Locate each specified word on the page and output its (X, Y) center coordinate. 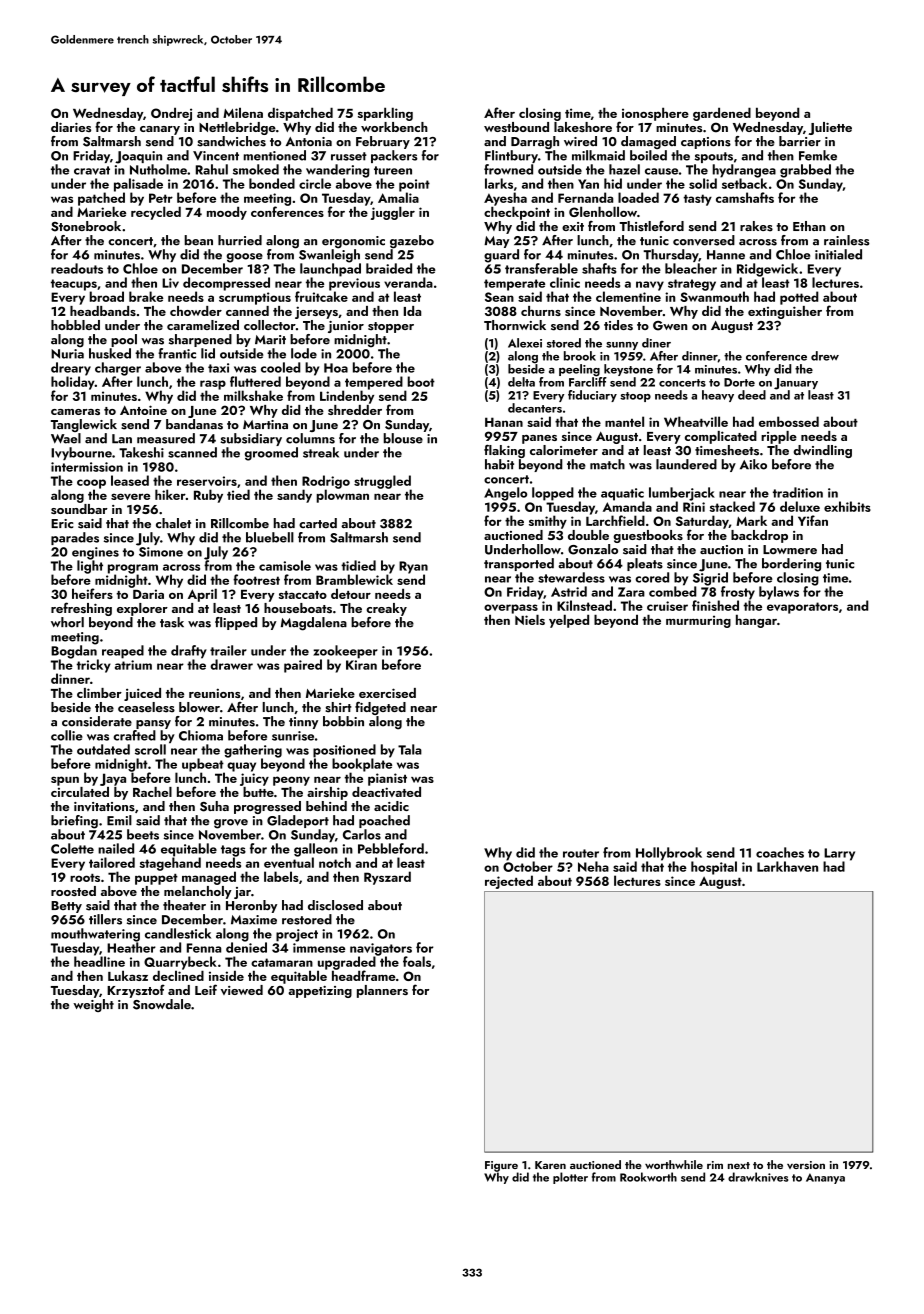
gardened (722, 114)
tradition (798, 492)
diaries (71, 127)
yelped (569, 621)
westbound (516, 127)
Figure (501, 1166)
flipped (236, 623)
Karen (550, 1165)
